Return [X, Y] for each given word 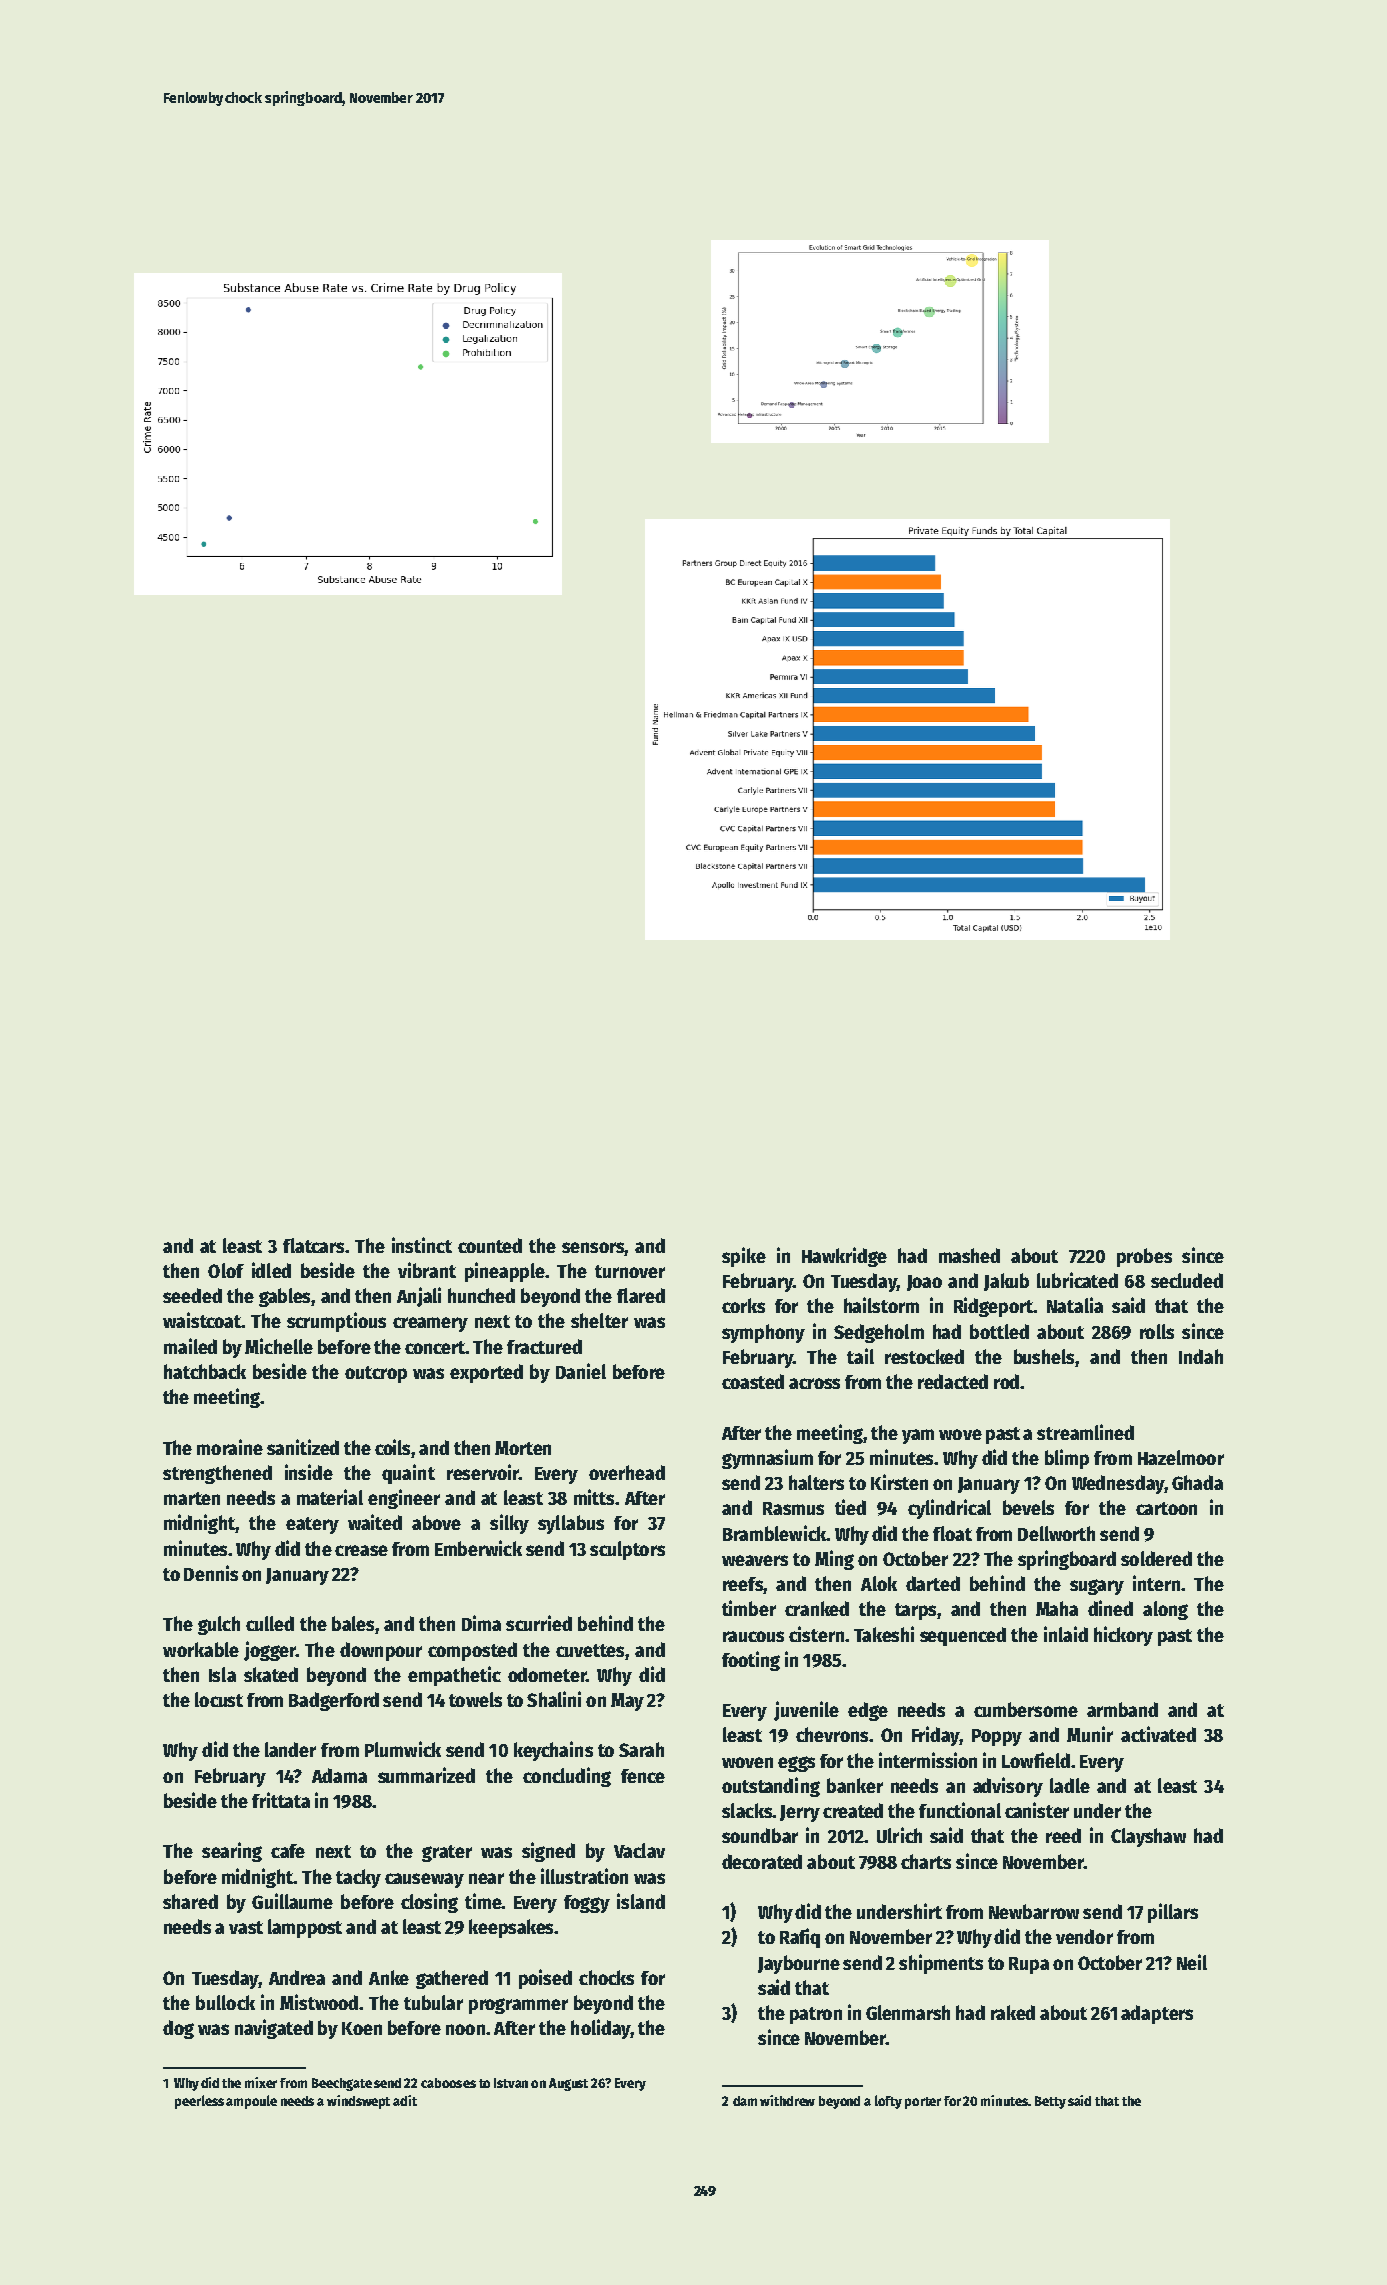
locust [219, 1699]
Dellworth [1056, 1533]
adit [405, 2100]
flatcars [313, 1245]
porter [923, 2103]
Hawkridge [844, 1257]
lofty [888, 2102]
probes [1144, 1257]
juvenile [806, 1711]
